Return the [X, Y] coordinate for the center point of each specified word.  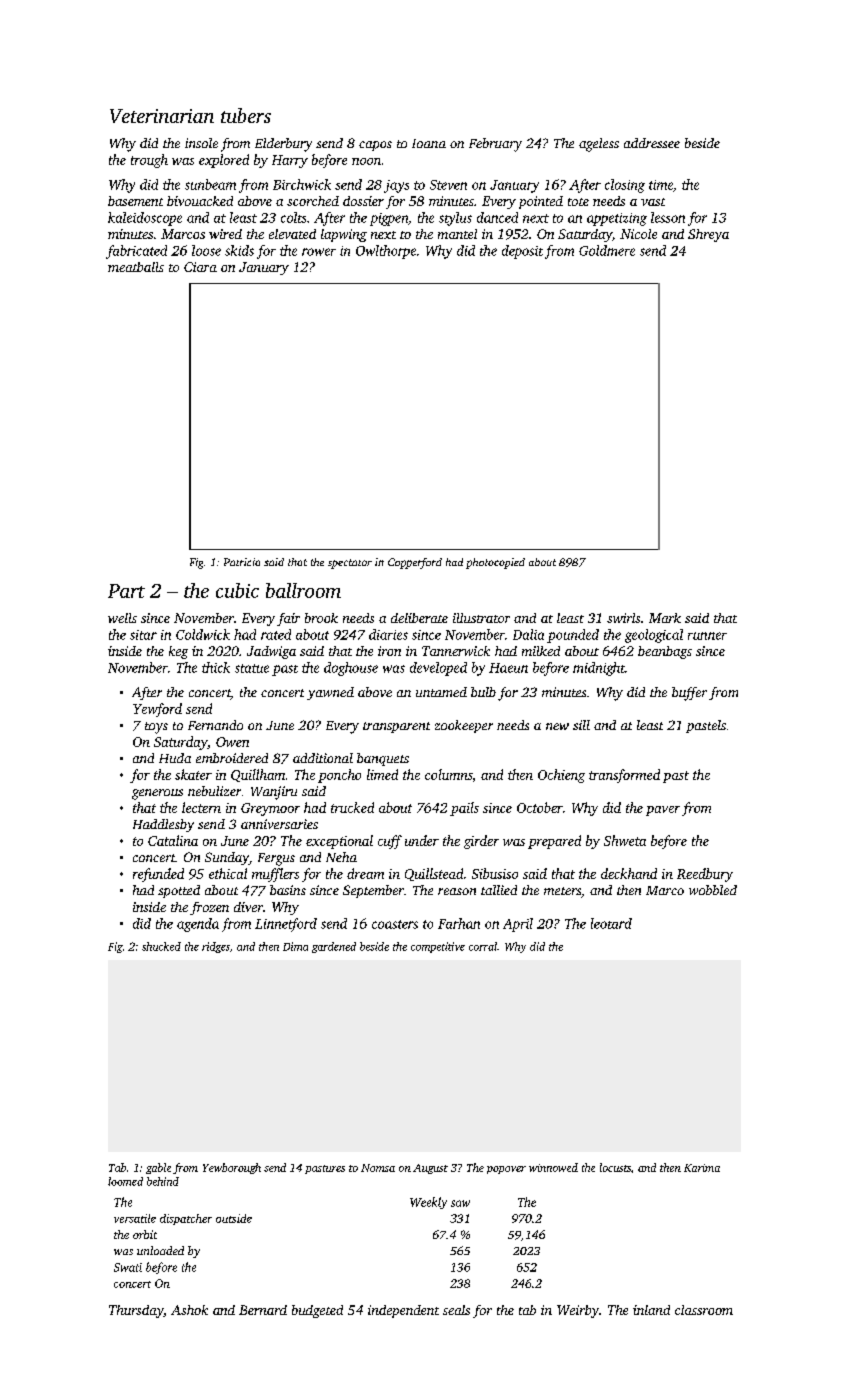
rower [319, 252]
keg [178, 652]
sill [581, 725]
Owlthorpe [386, 252]
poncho [339, 776]
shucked [161, 946]
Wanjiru [274, 793]
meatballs [136, 267]
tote [578, 202]
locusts [615, 1167]
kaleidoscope [145, 219]
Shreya [708, 235]
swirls [623, 618]
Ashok [189, 1310]
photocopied [495, 563]
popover [506, 1170]
